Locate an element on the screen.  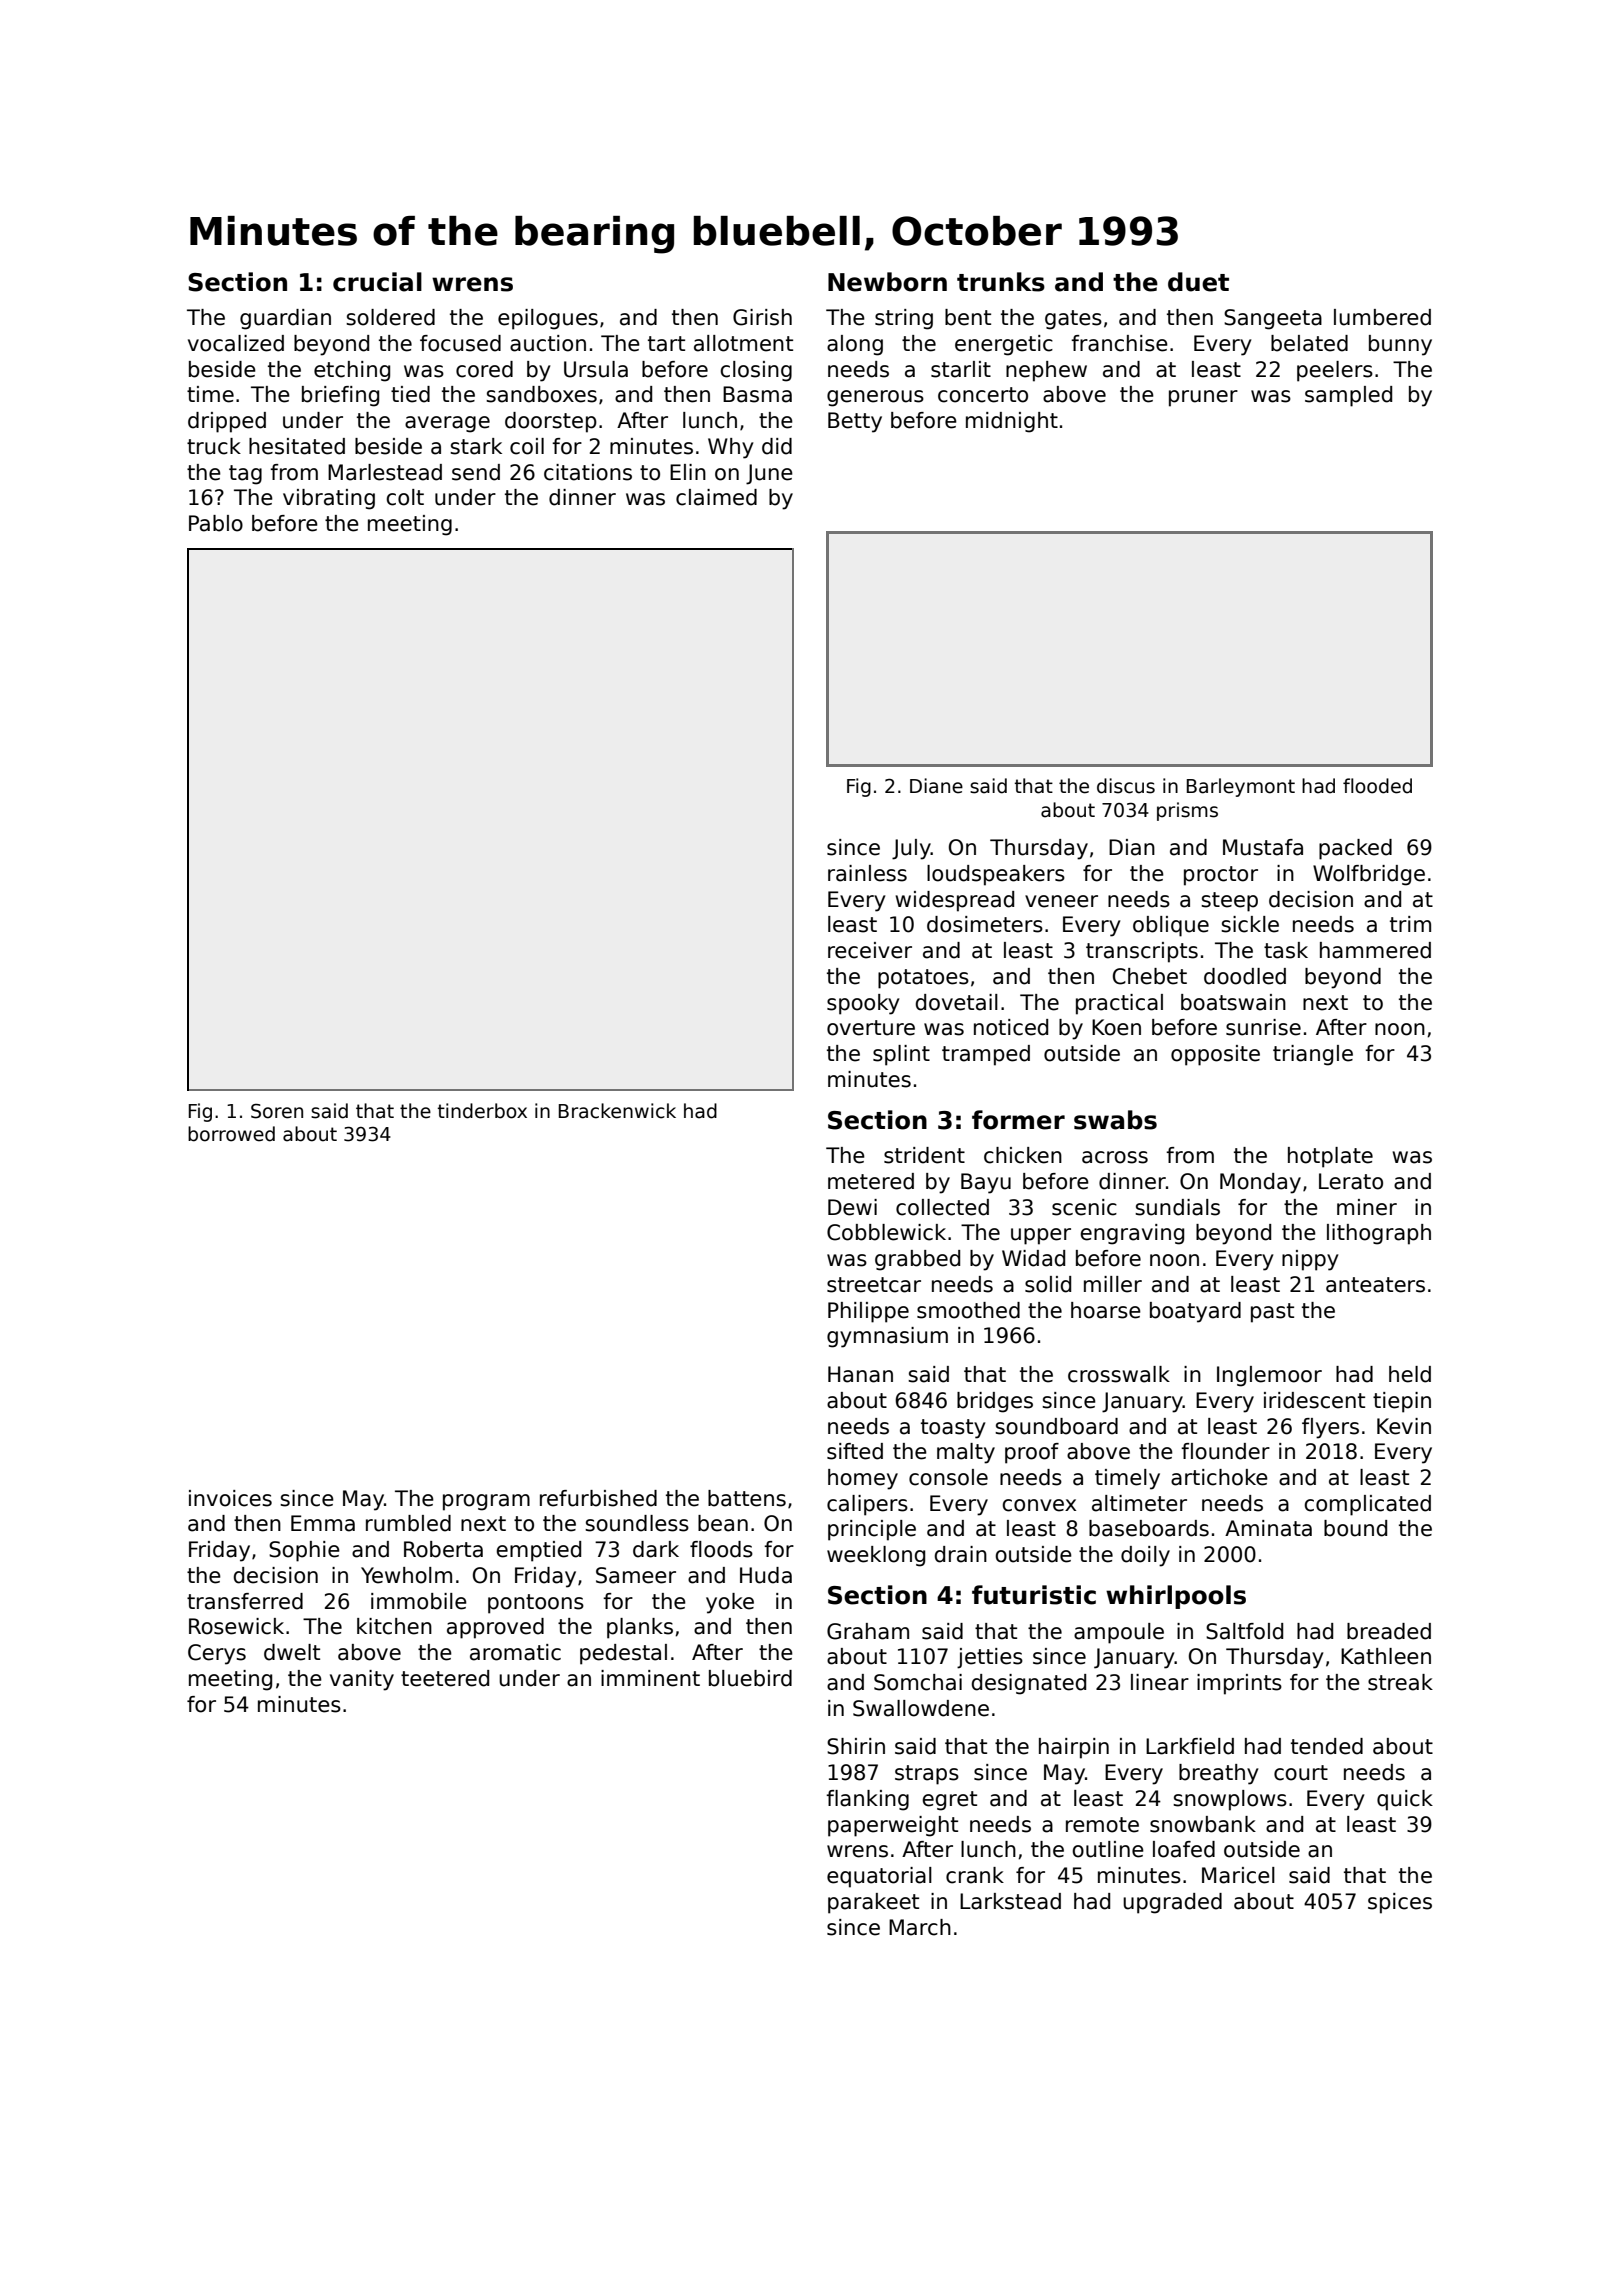
floods is located at coordinates (721, 1549).
